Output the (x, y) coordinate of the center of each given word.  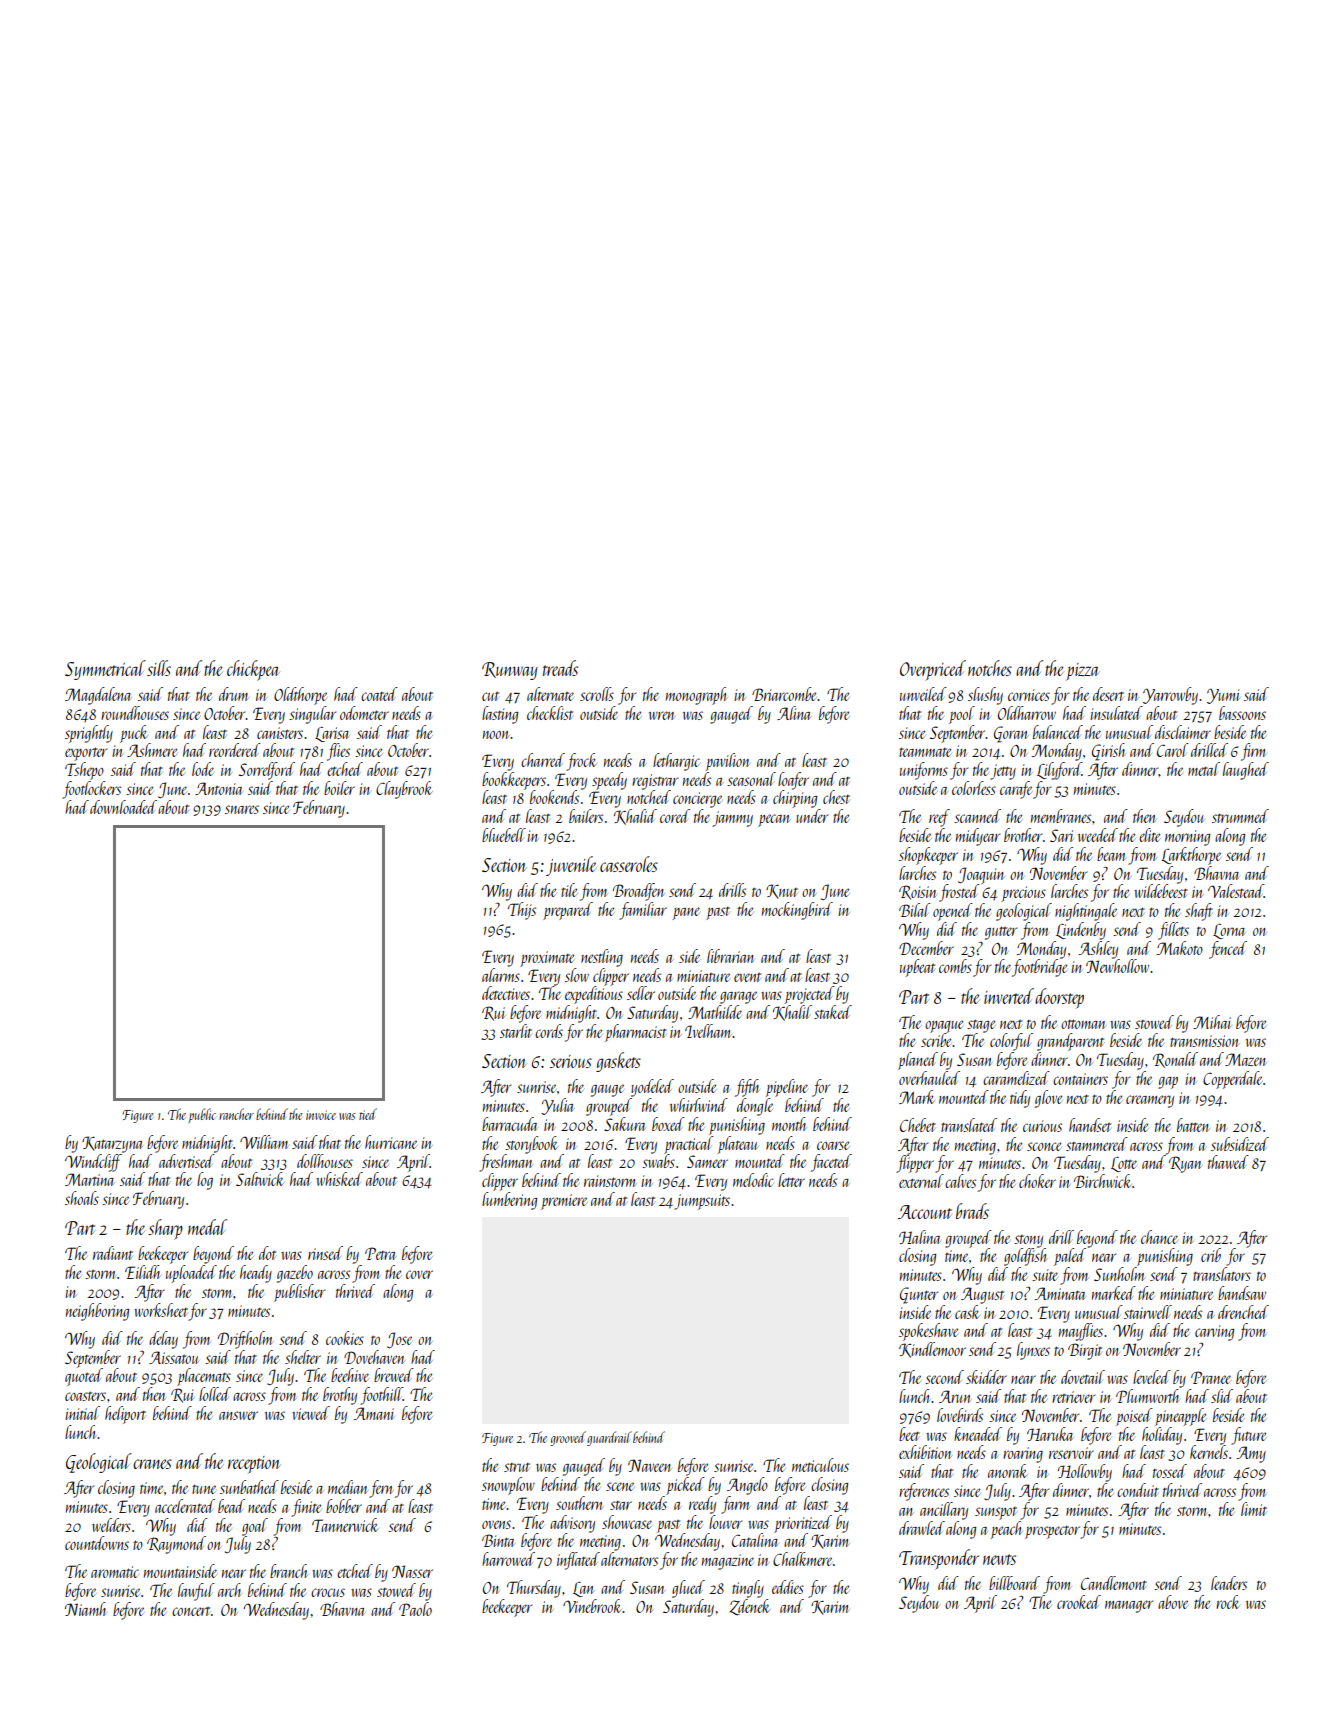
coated (379, 694)
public (202, 1115)
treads (560, 668)
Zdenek (750, 1607)
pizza (1083, 672)
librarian (730, 956)
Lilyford (1059, 771)
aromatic (115, 1572)
